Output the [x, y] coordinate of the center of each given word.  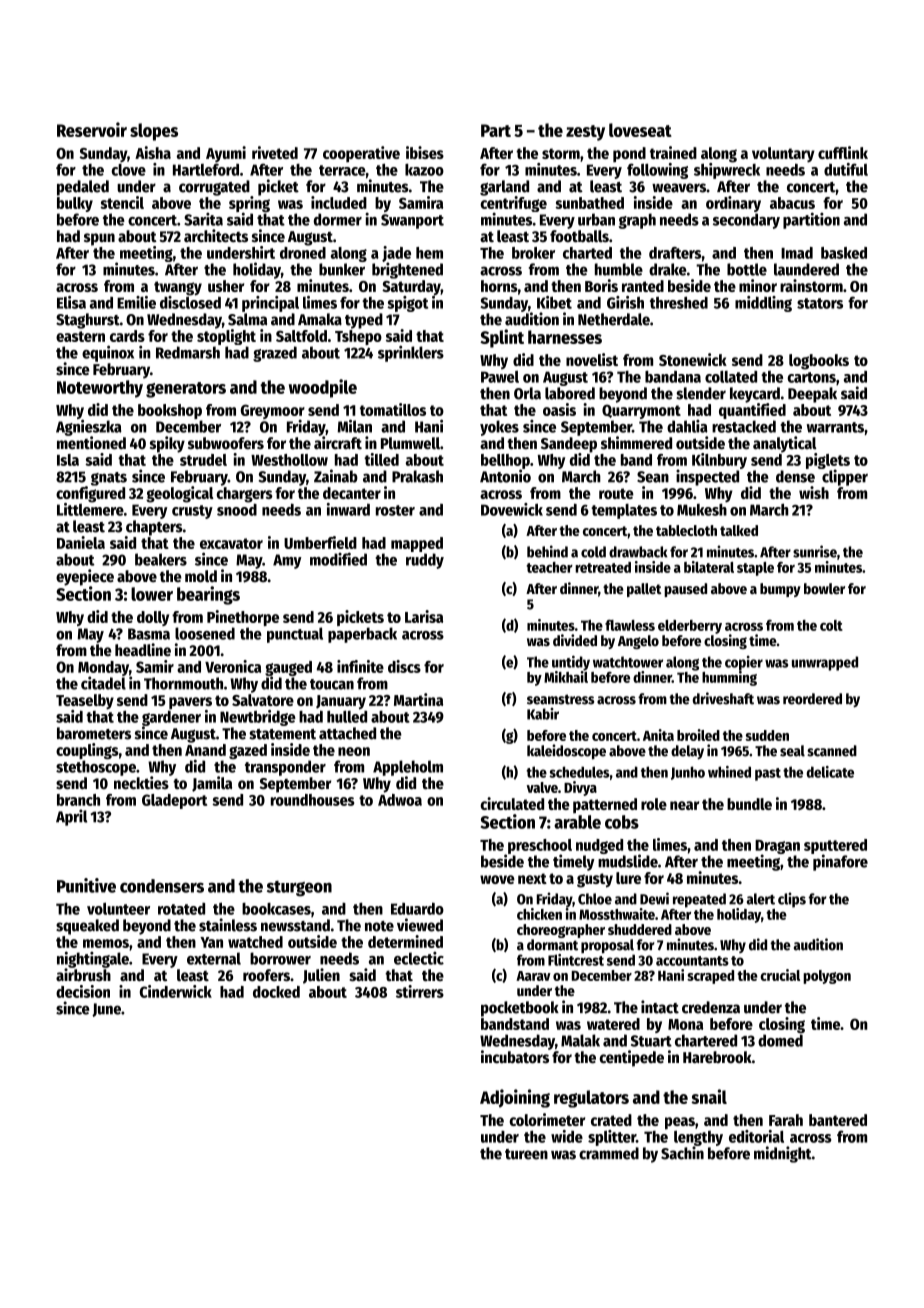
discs [404, 666]
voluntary [783, 155]
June [106, 1010]
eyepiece [85, 577]
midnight [783, 1154]
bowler [824, 588]
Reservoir [92, 129]
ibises [425, 152]
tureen [526, 1154]
